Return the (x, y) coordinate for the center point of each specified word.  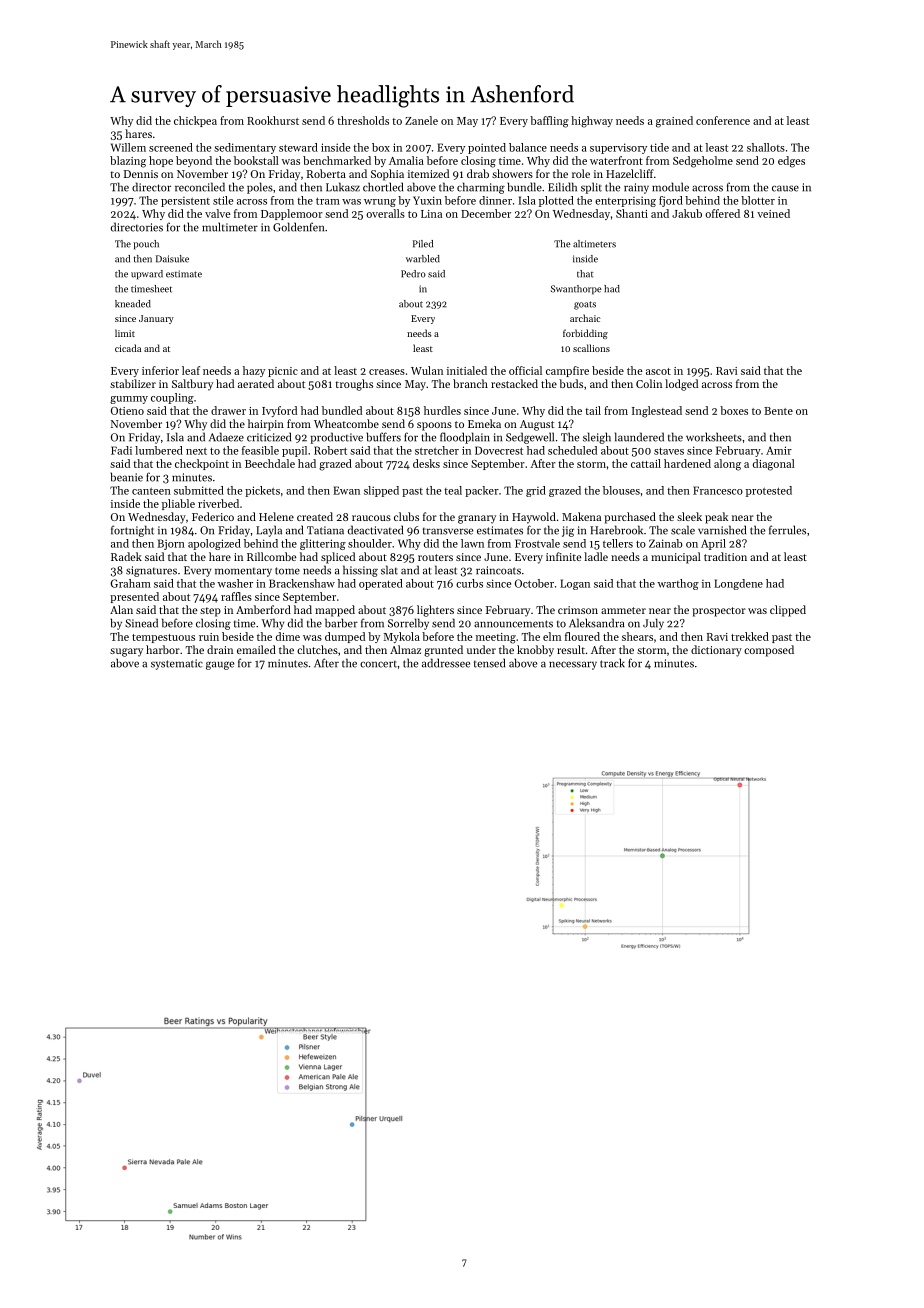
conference (723, 120)
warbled (423, 259)
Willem (128, 147)
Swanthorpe (576, 290)
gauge (220, 665)
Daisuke (172, 259)
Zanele (421, 120)
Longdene (738, 584)
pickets (262, 491)
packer (482, 491)
